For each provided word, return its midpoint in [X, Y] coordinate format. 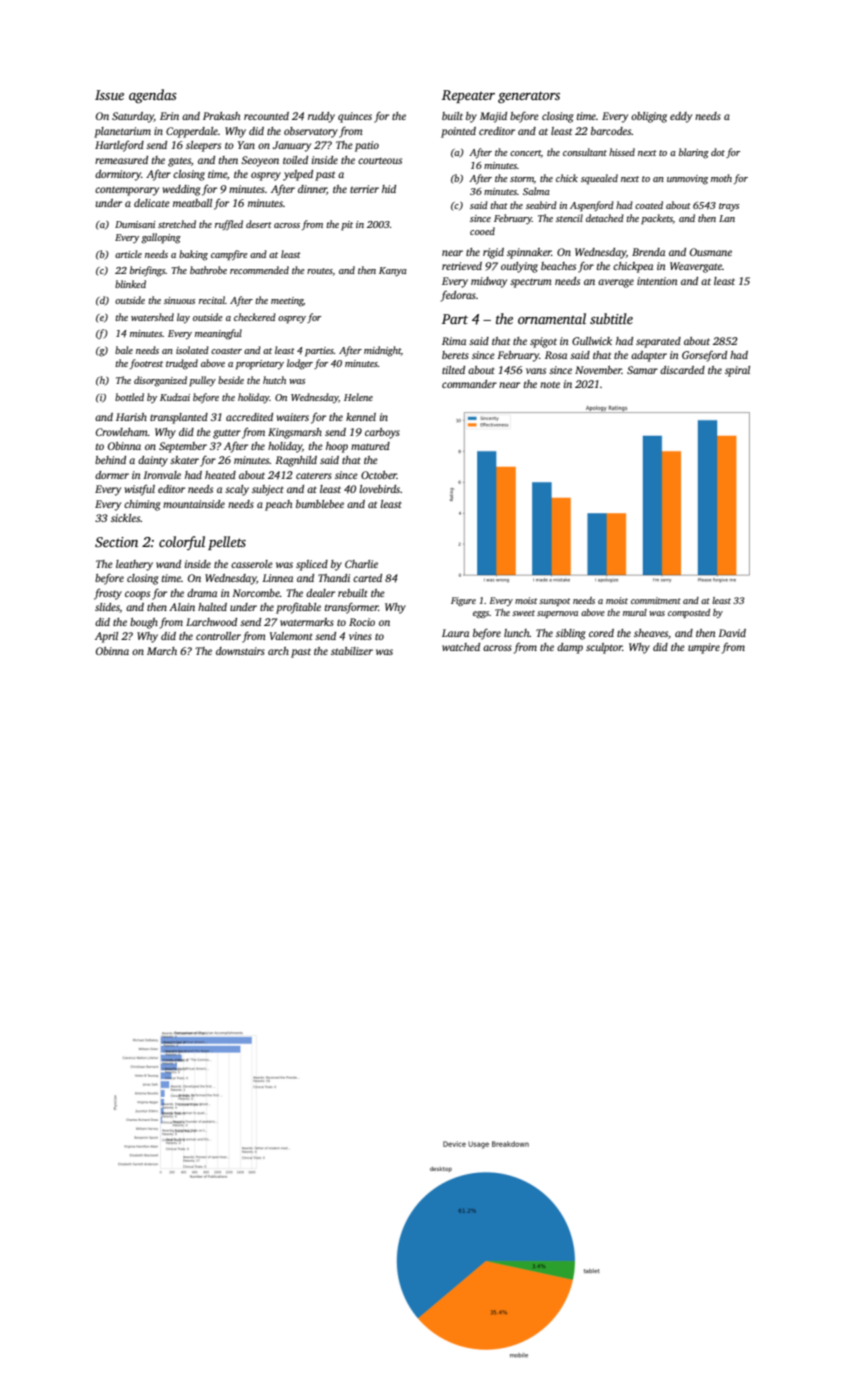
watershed [152, 317]
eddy [681, 117]
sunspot [554, 602]
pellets [227, 543]
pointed [458, 132]
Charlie [361, 564]
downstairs [240, 651]
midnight [382, 351]
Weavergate [696, 267]
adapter [649, 356]
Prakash [221, 116]
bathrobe [208, 270]
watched [461, 647]
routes [320, 271]
